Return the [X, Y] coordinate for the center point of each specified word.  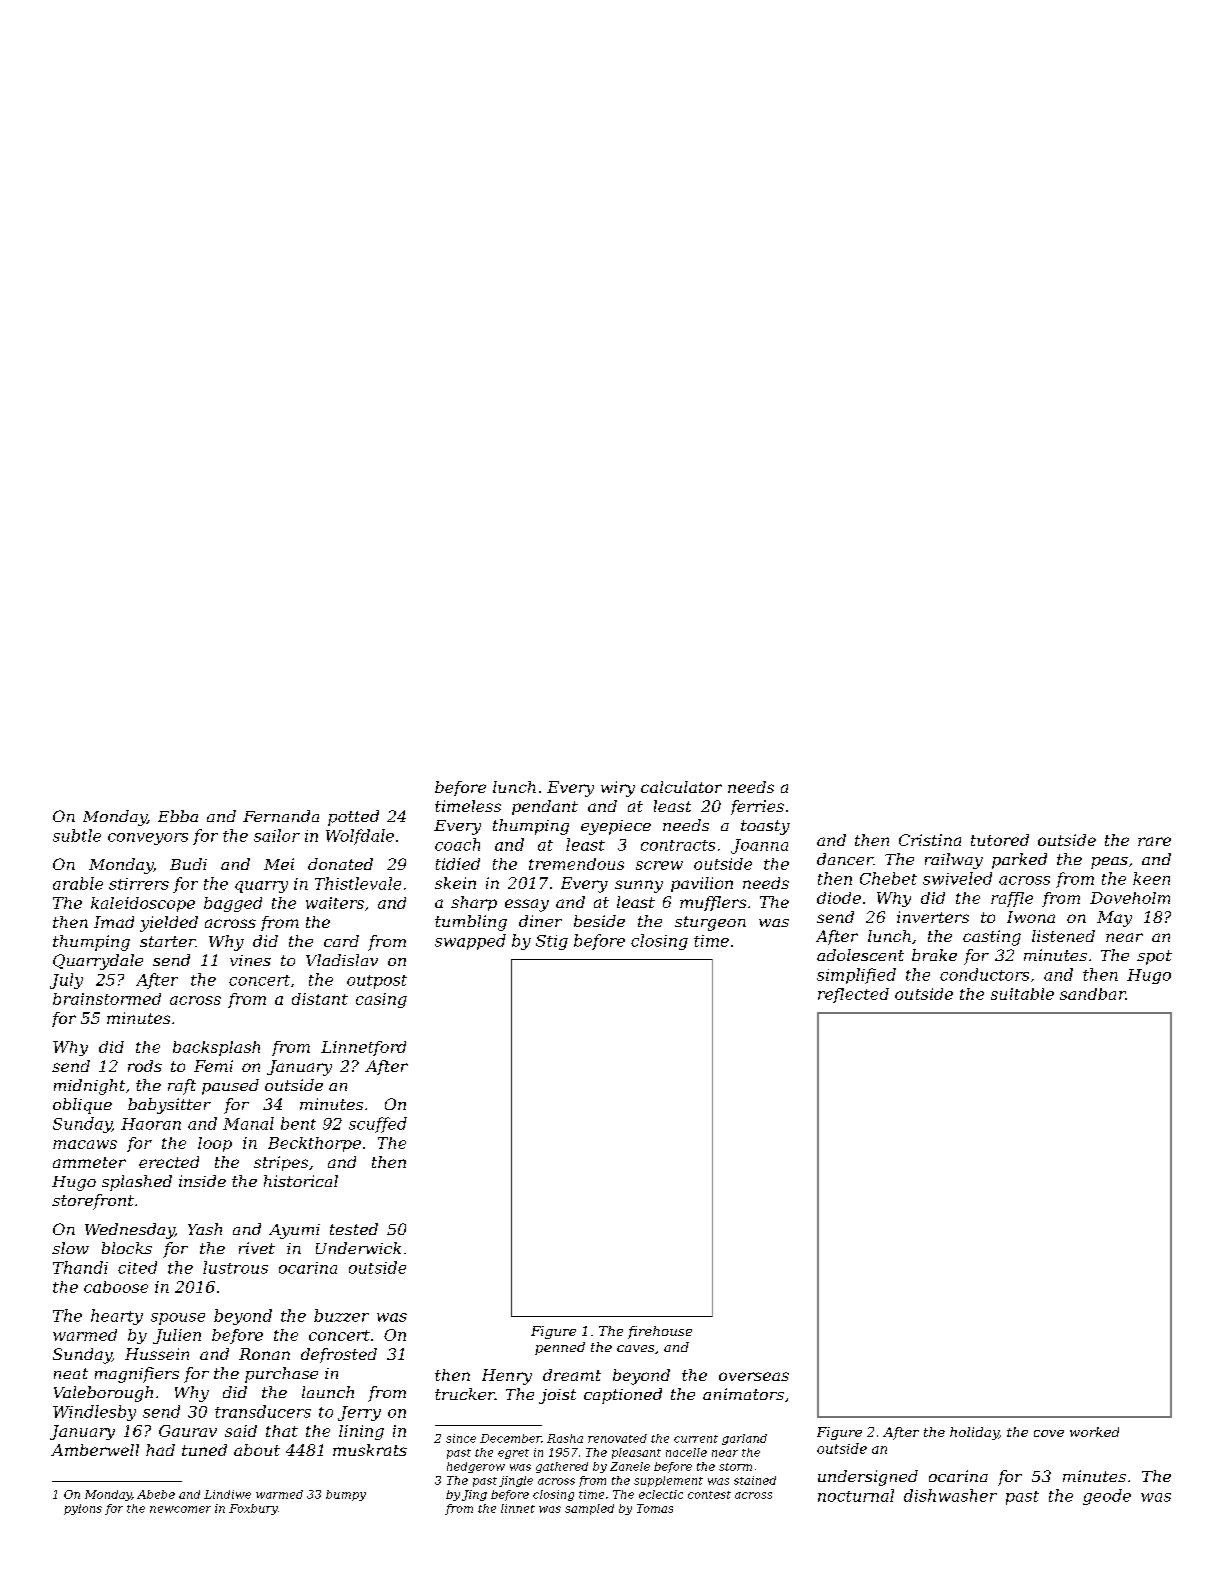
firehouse [660, 1332]
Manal [248, 1123]
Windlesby [94, 1413]
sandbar [1093, 994]
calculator [681, 787]
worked [1094, 1432]
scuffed [378, 1125]
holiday [974, 1433]
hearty [117, 1317]
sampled [589, 1509]
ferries [757, 807]
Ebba [178, 816]
